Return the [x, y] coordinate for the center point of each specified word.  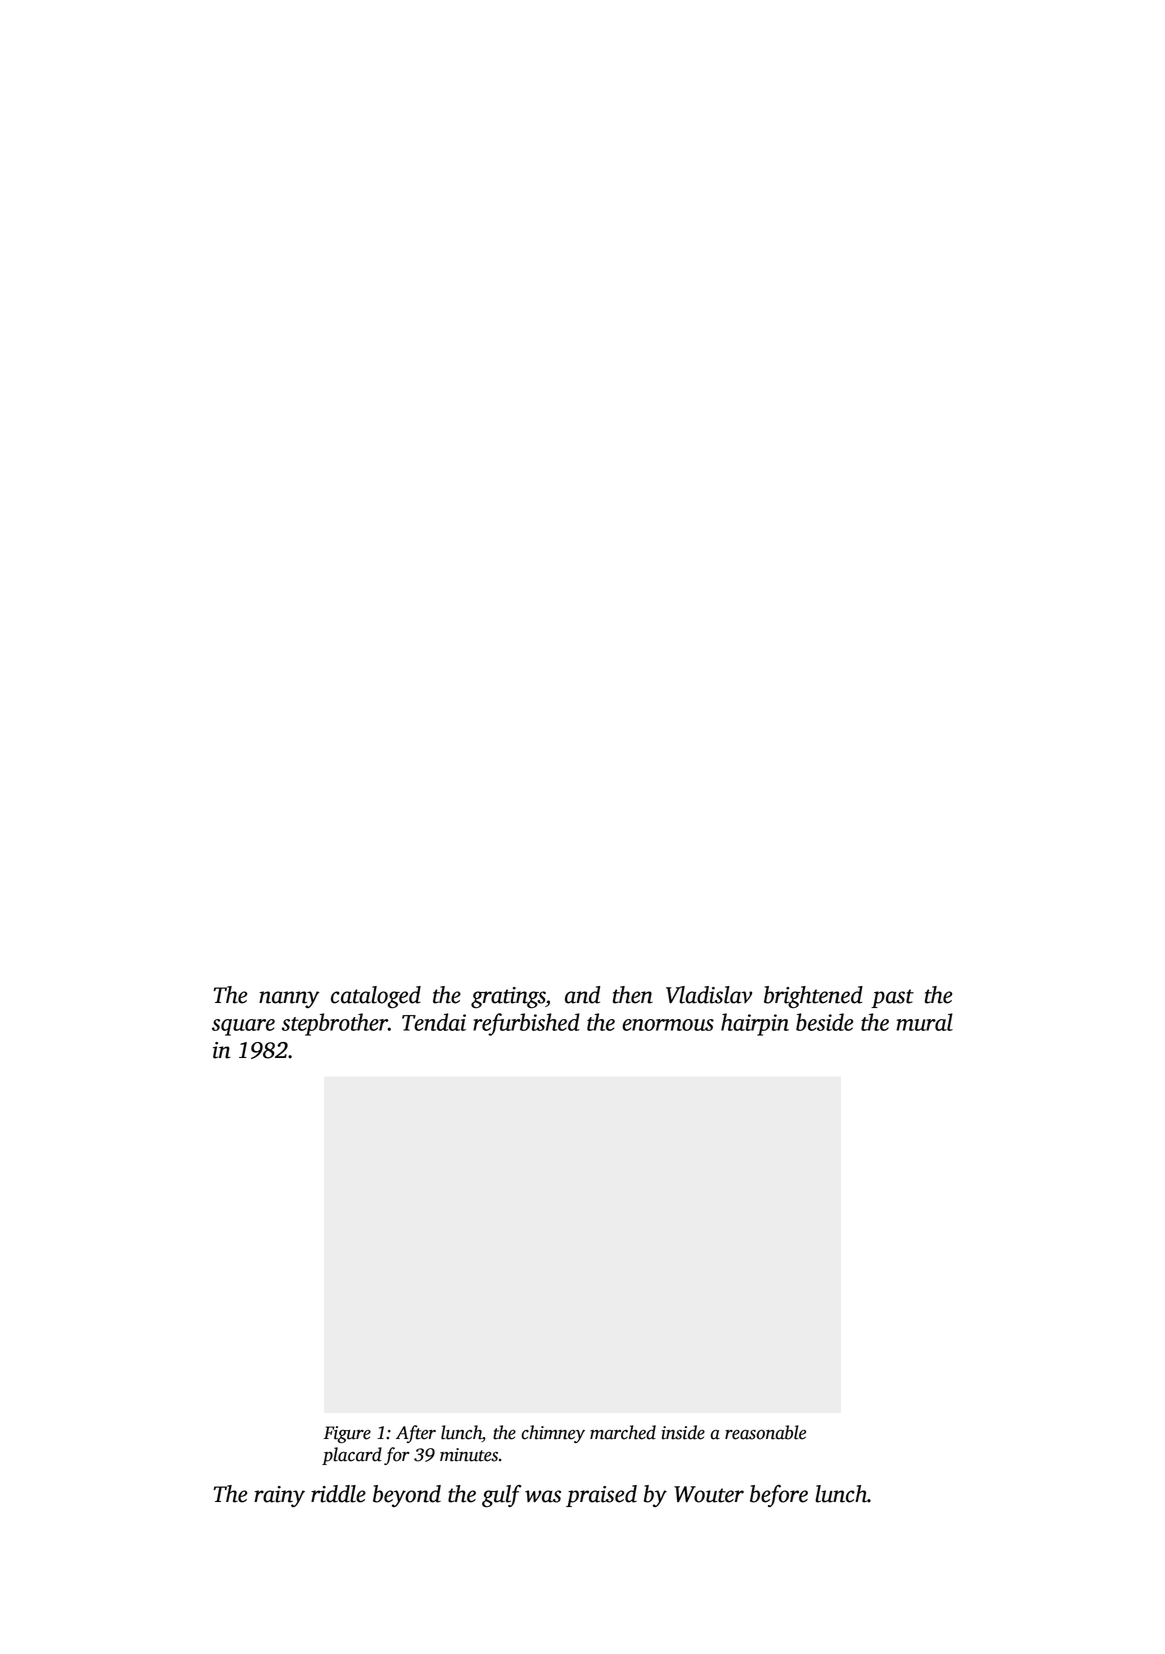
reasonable [765, 1432]
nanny [289, 999]
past [892, 998]
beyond [407, 1496]
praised [601, 1496]
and [582, 995]
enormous [668, 1025]
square [243, 1027]
